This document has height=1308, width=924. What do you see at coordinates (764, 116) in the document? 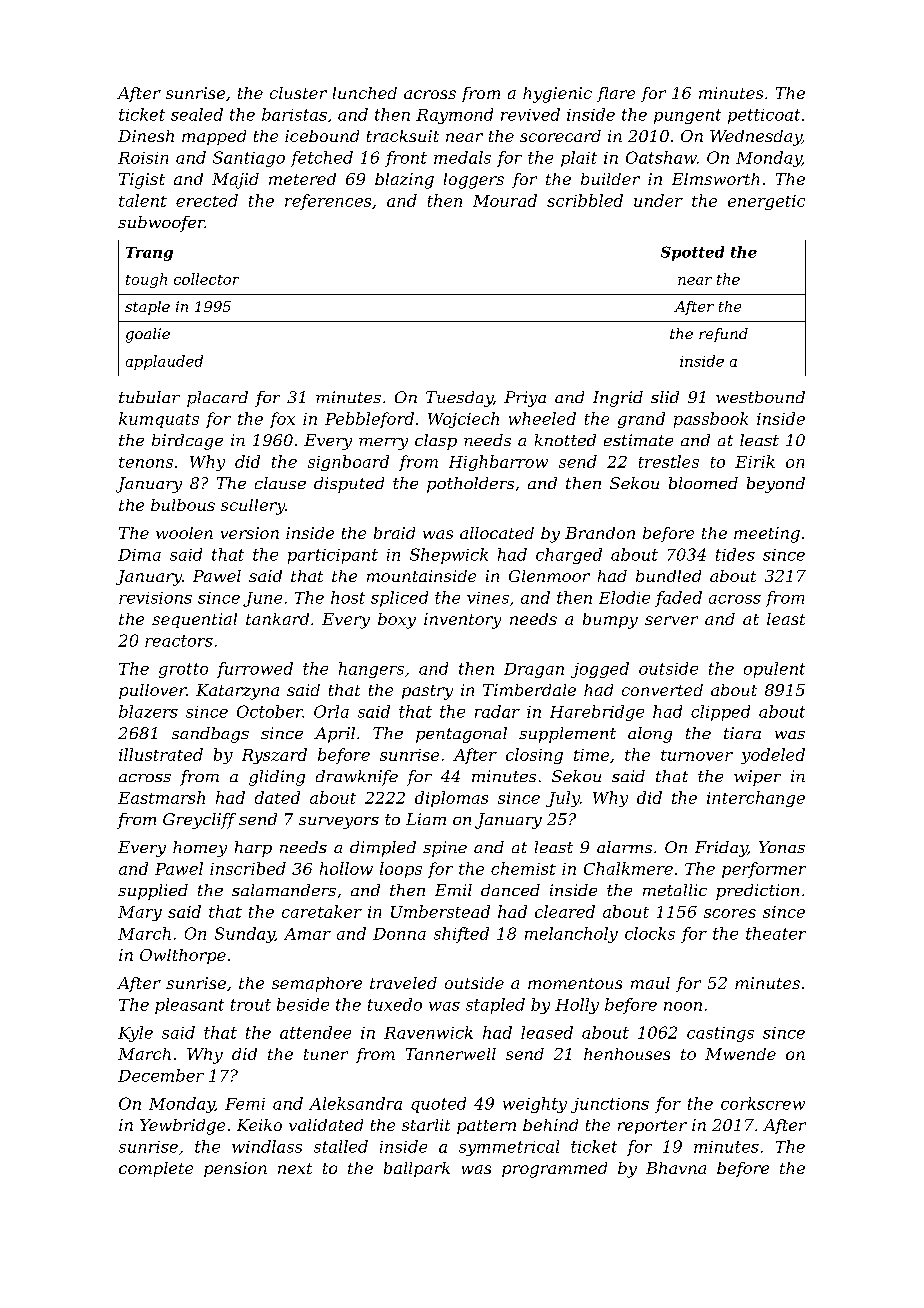
I see `petticoat` at bounding box center [764, 116].
